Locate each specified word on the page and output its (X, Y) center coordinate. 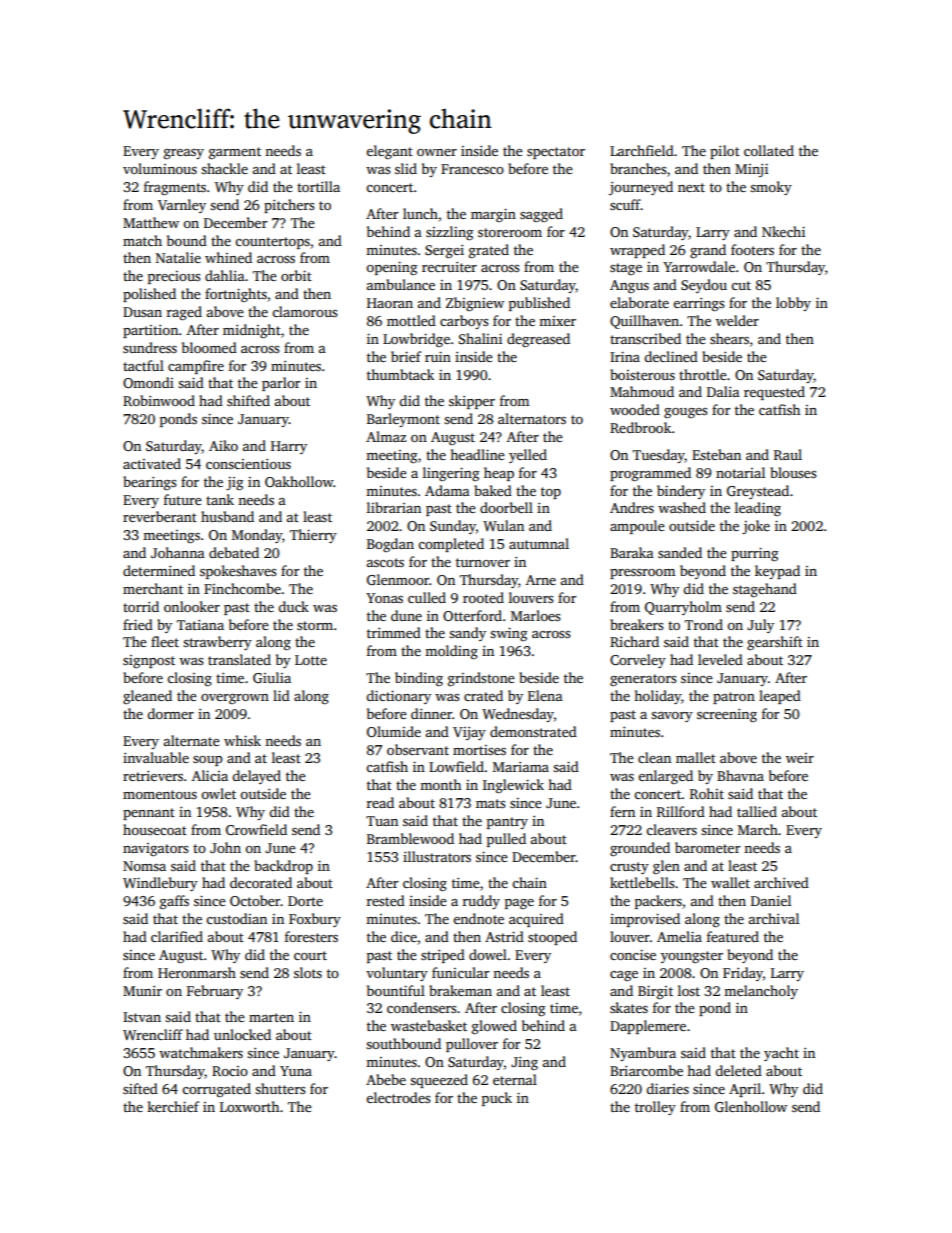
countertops (272, 243)
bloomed (209, 347)
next (691, 187)
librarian (394, 507)
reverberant (160, 516)
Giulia (272, 677)
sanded (680, 552)
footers (752, 249)
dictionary (398, 697)
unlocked (242, 1034)
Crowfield (256, 829)
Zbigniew (475, 304)
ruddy (481, 902)
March (758, 829)
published (539, 304)
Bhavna (740, 775)
